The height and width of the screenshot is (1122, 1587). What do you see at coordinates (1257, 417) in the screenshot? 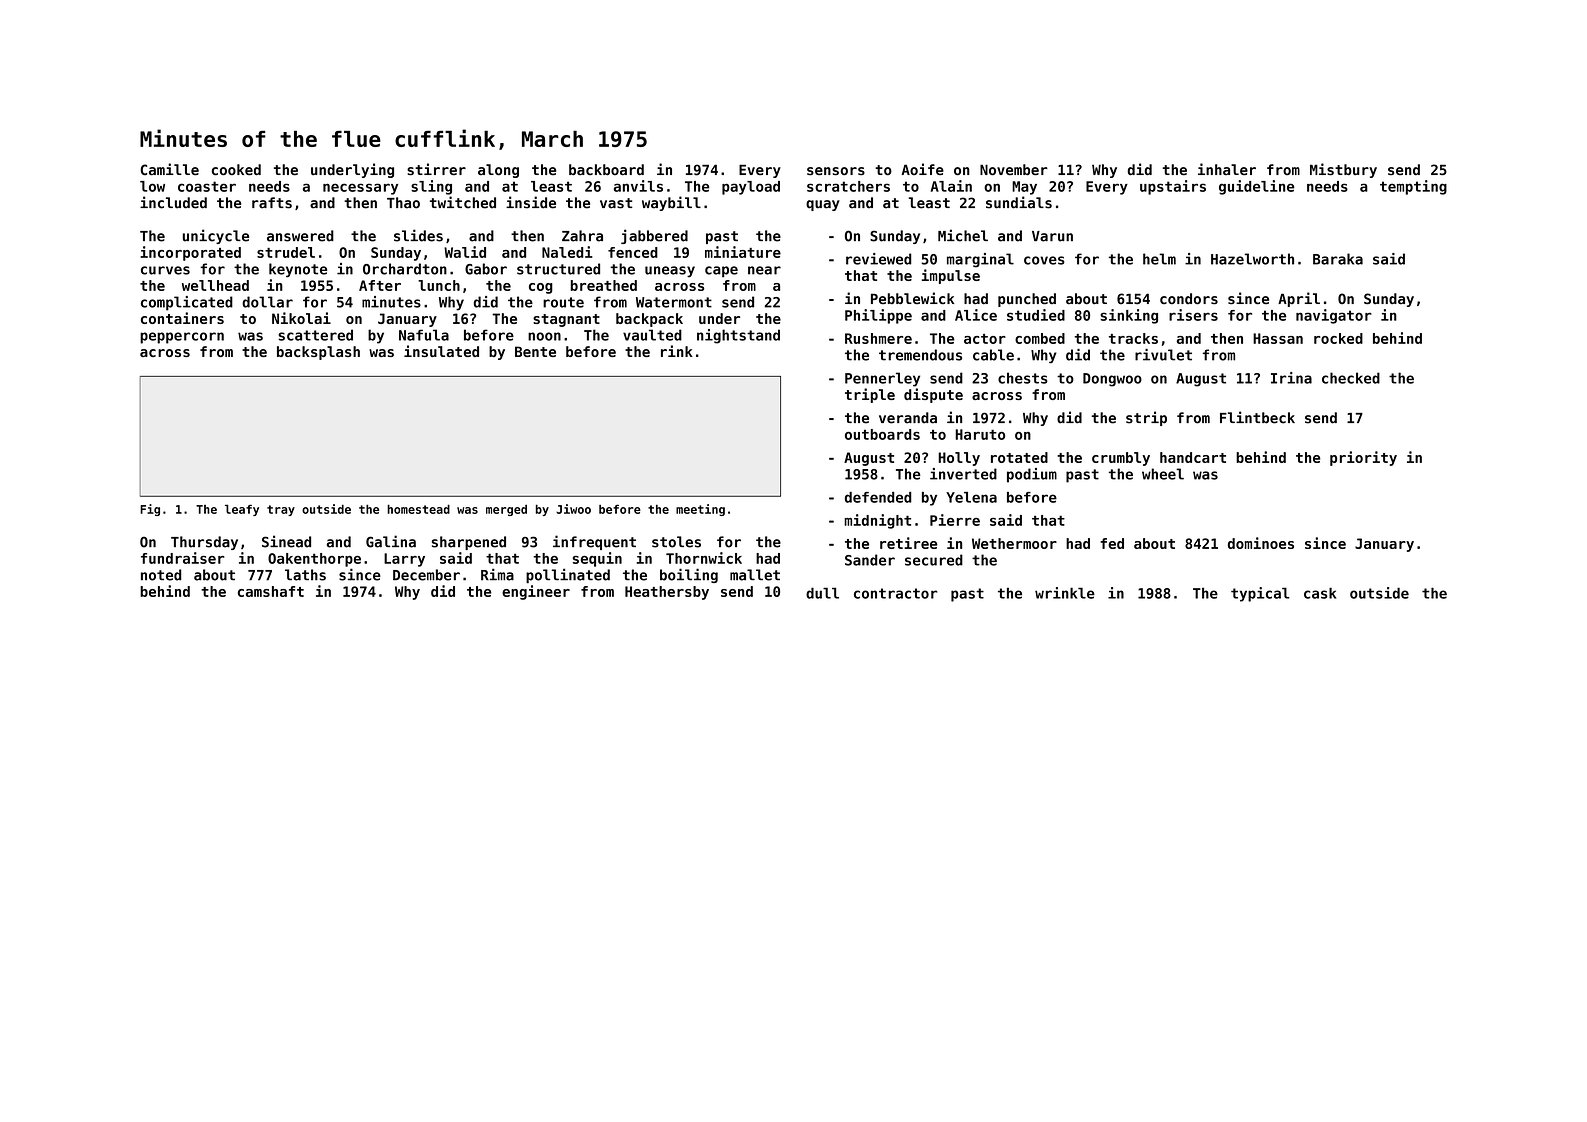
I see `Flintbeck` at bounding box center [1257, 417].
